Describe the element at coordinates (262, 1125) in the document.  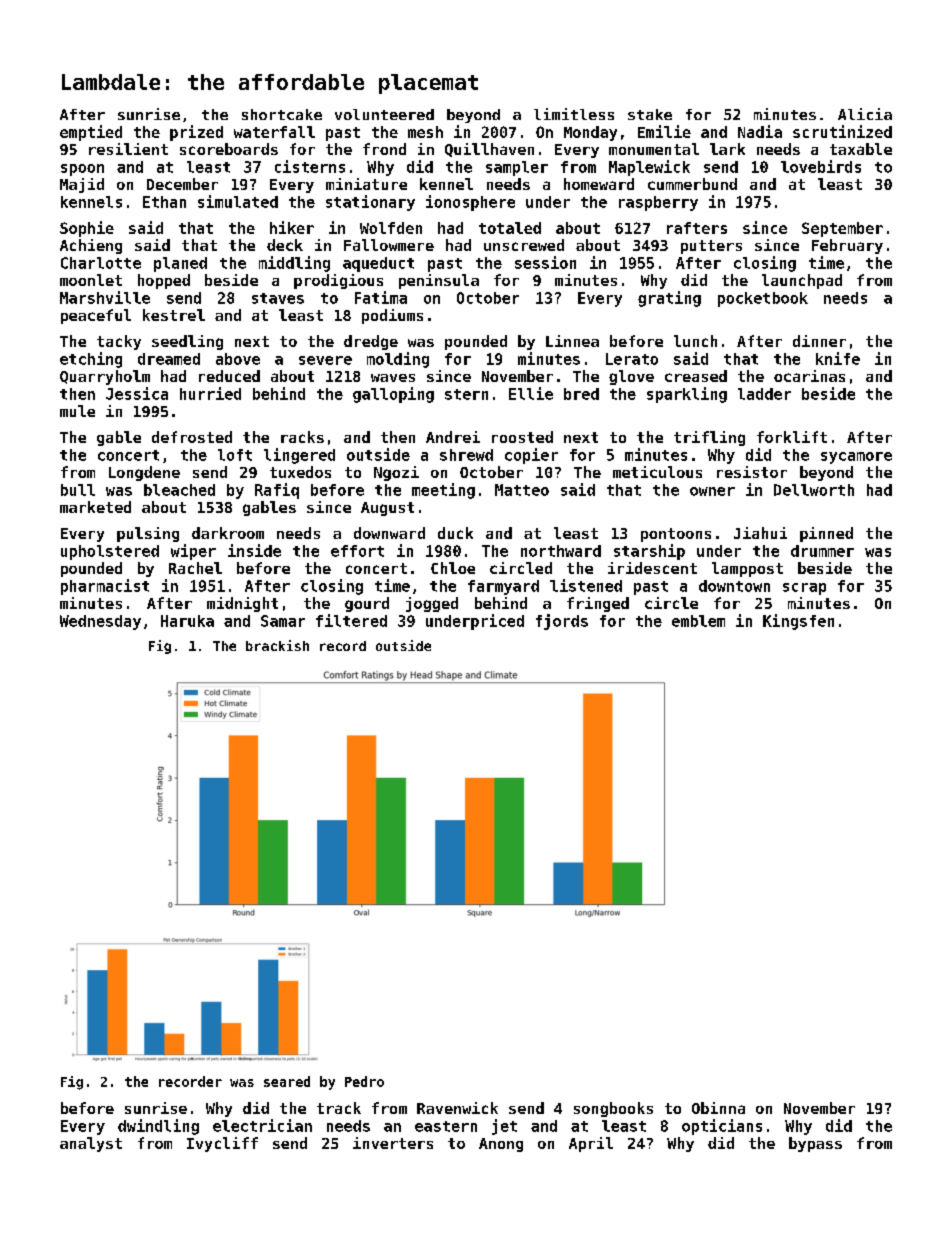
I see `electrician` at that location.
